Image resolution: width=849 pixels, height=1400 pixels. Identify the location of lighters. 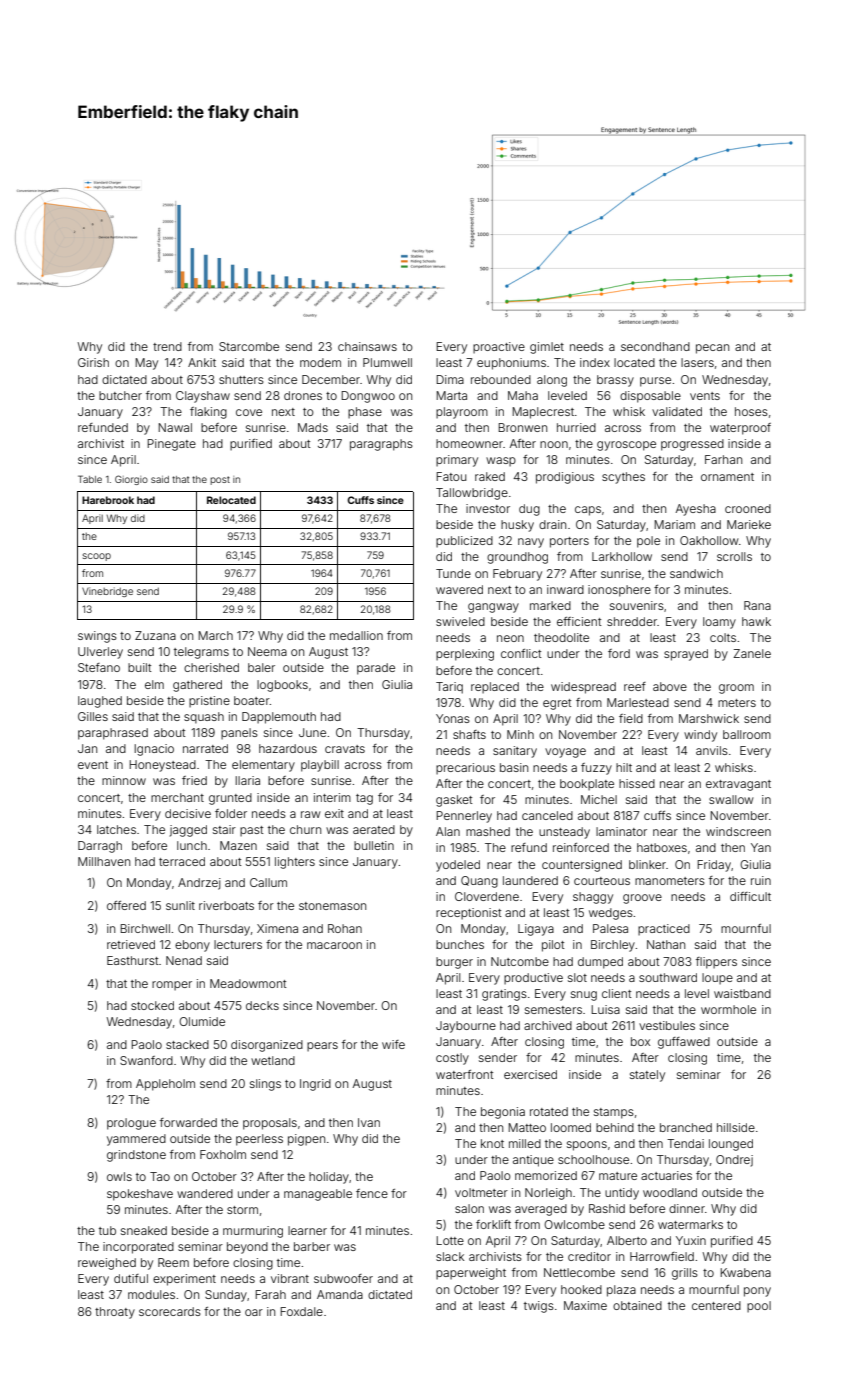
(295, 863).
